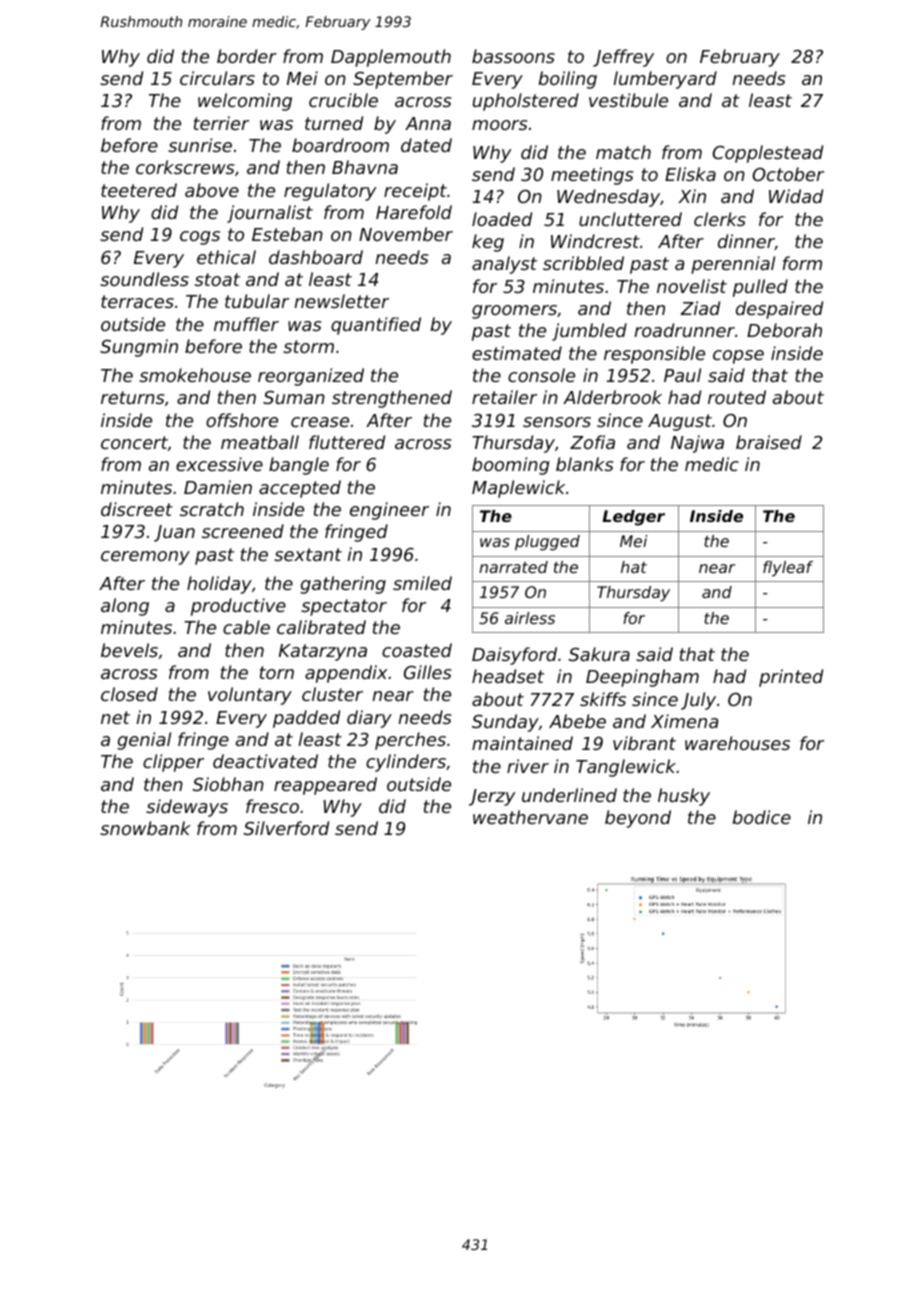  Describe the element at coordinates (530, 817) in the document. I see `weathervane` at that location.
